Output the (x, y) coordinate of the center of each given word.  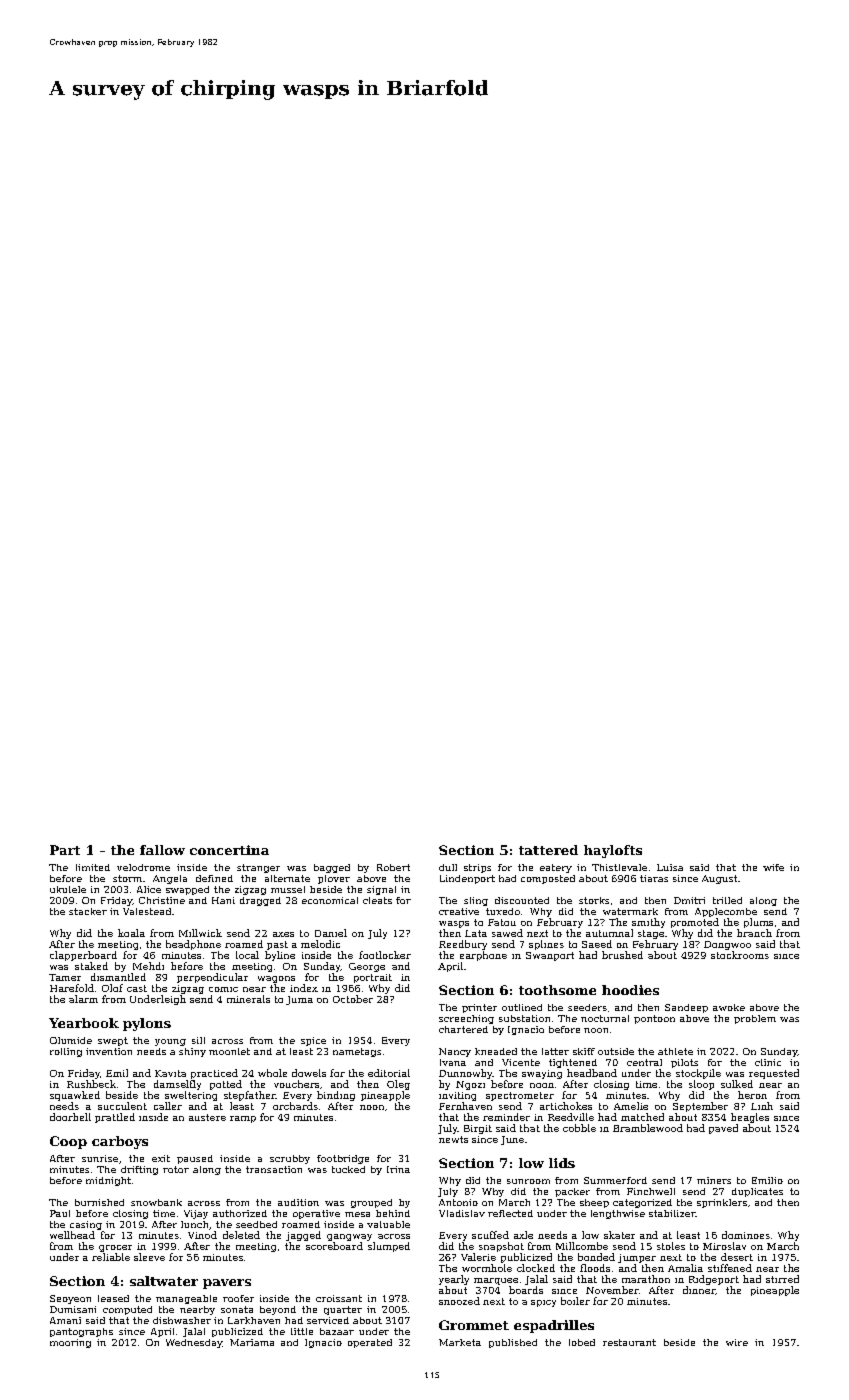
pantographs (81, 1332)
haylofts (613, 851)
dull (448, 867)
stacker (88, 911)
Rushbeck (91, 1084)
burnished (99, 1202)
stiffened (730, 1268)
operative (316, 1214)
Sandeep (686, 1008)
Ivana (453, 1062)
